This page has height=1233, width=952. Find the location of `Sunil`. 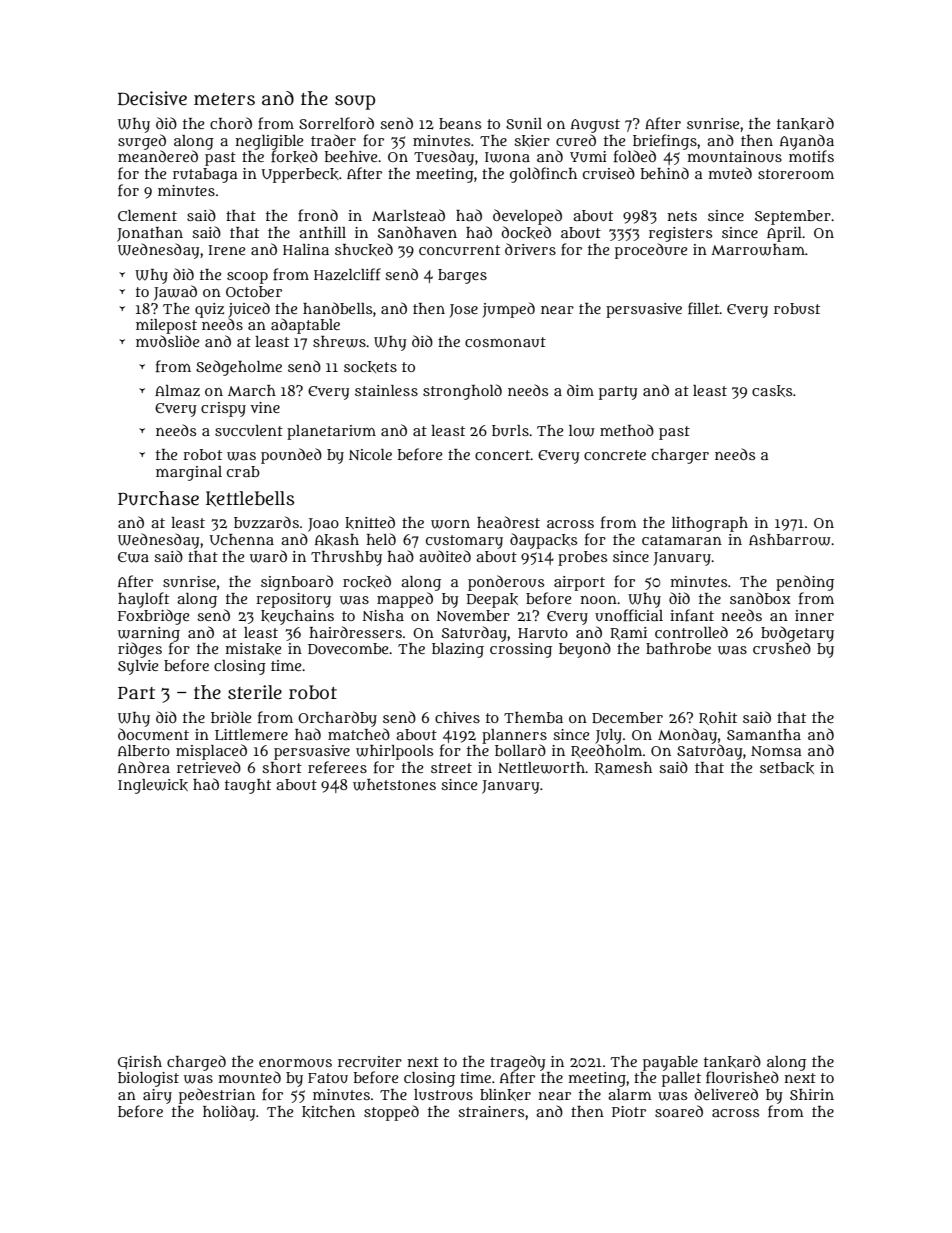

Sunil is located at coordinates (524, 123).
